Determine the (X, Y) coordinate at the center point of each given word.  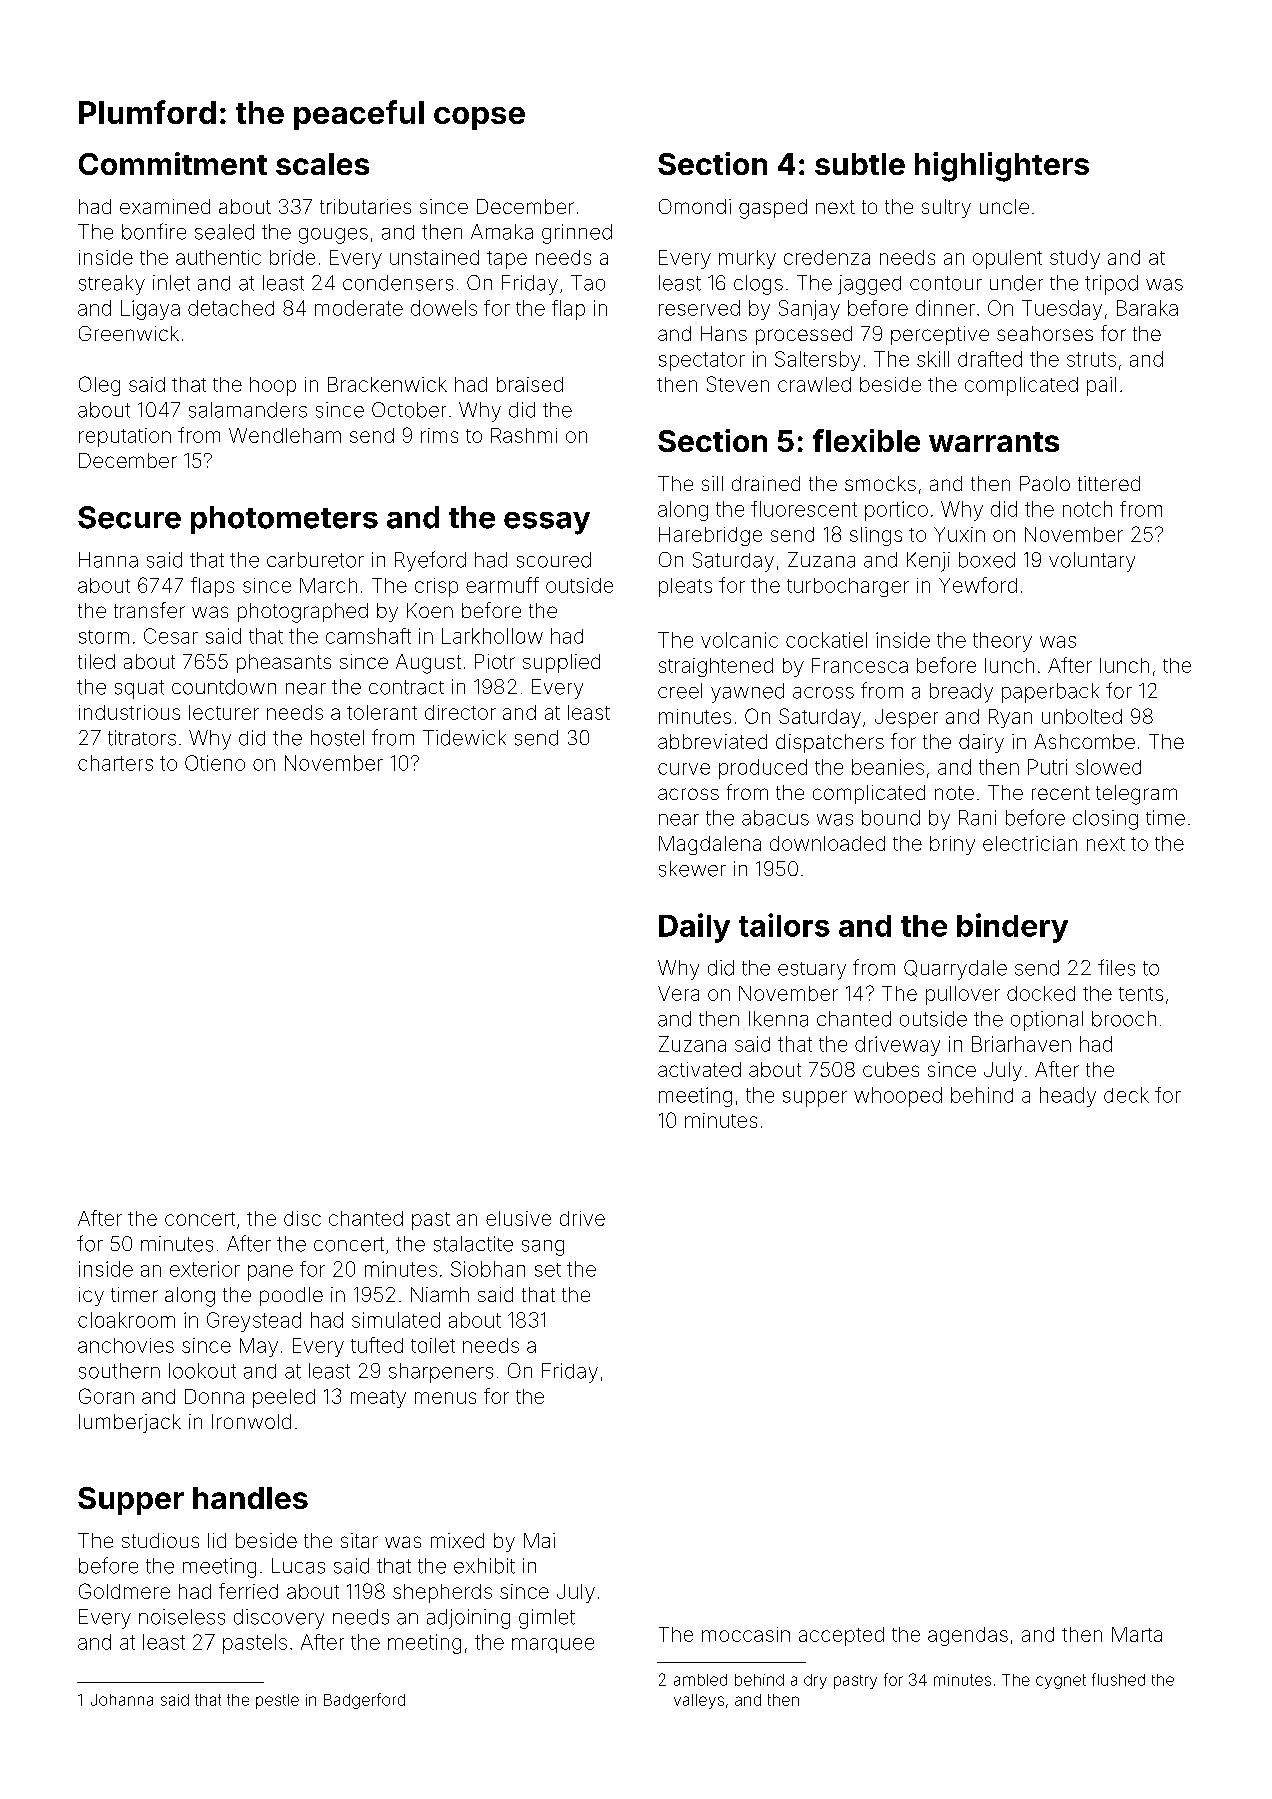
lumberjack (130, 1423)
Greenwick (129, 333)
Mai (539, 1540)
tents (1141, 994)
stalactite (473, 1244)
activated (699, 1069)
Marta (1137, 1634)
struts (1091, 359)
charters (115, 763)
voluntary (1092, 562)
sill (712, 483)
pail (1101, 386)
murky (747, 259)
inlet (171, 283)
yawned (747, 693)
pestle (277, 1701)
